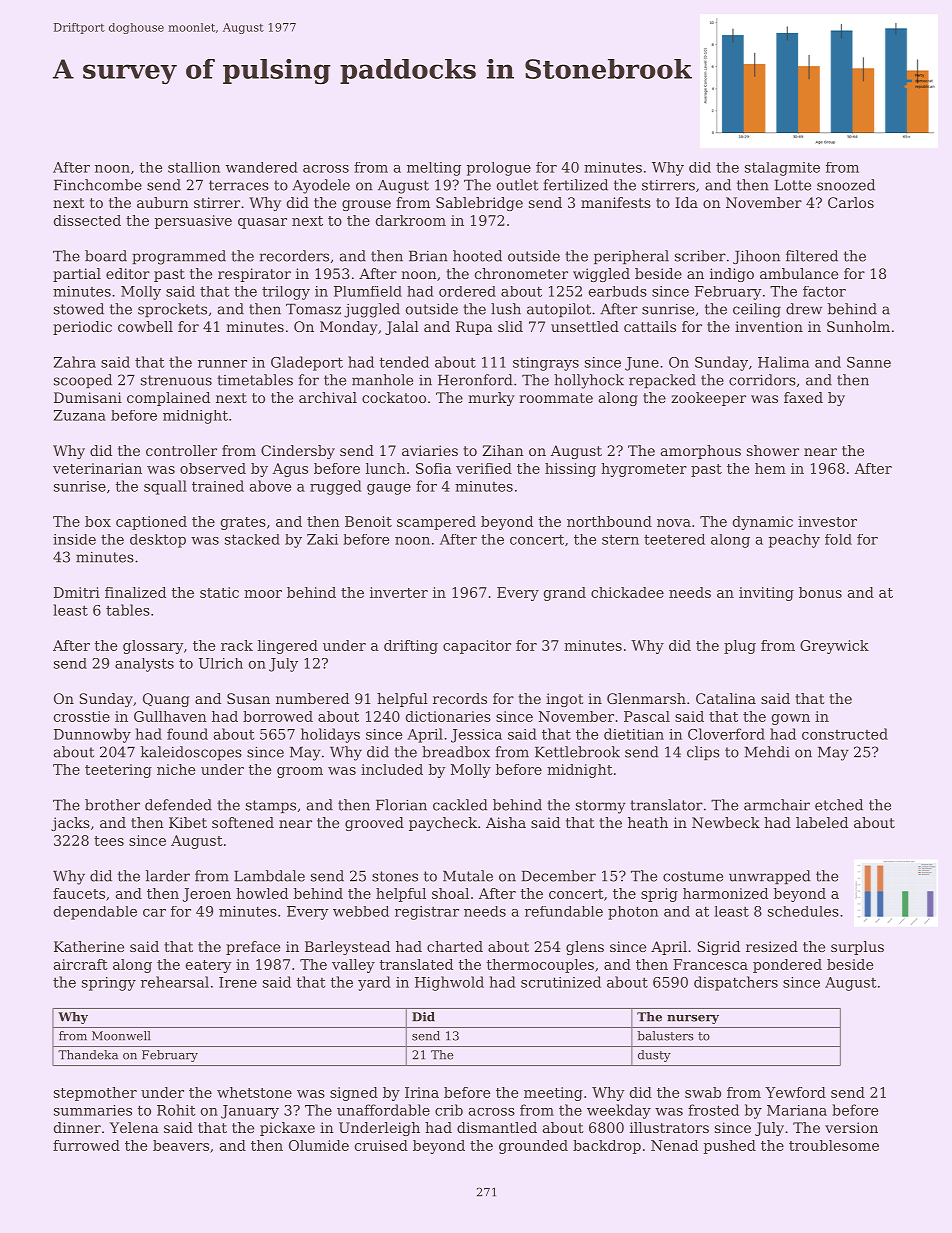 The height and width of the screenshot is (1233, 952). Describe the element at coordinates (254, 1092) in the screenshot. I see `whetstone` at that location.
